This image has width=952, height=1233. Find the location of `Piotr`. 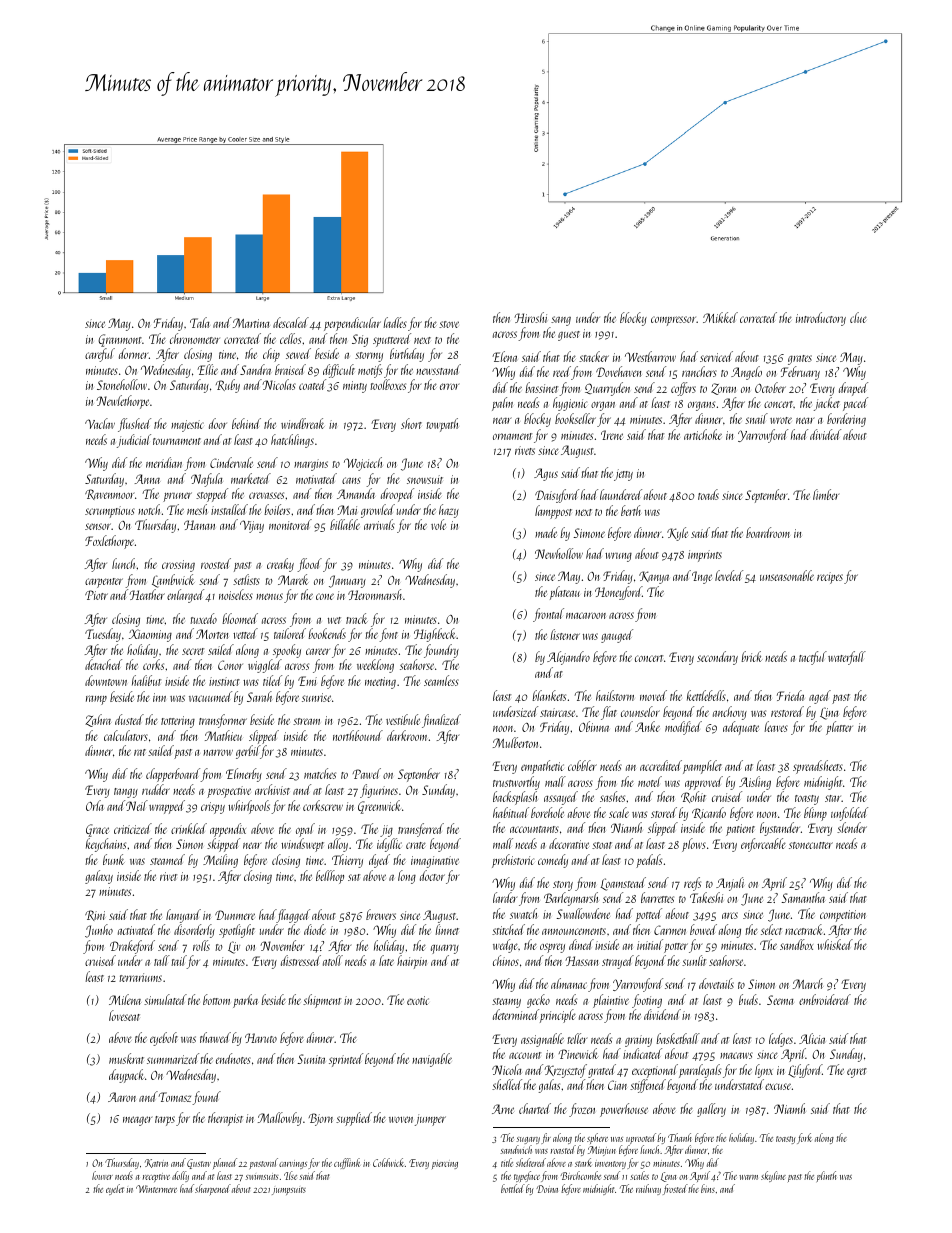

Piotr is located at coordinates (96, 595).
